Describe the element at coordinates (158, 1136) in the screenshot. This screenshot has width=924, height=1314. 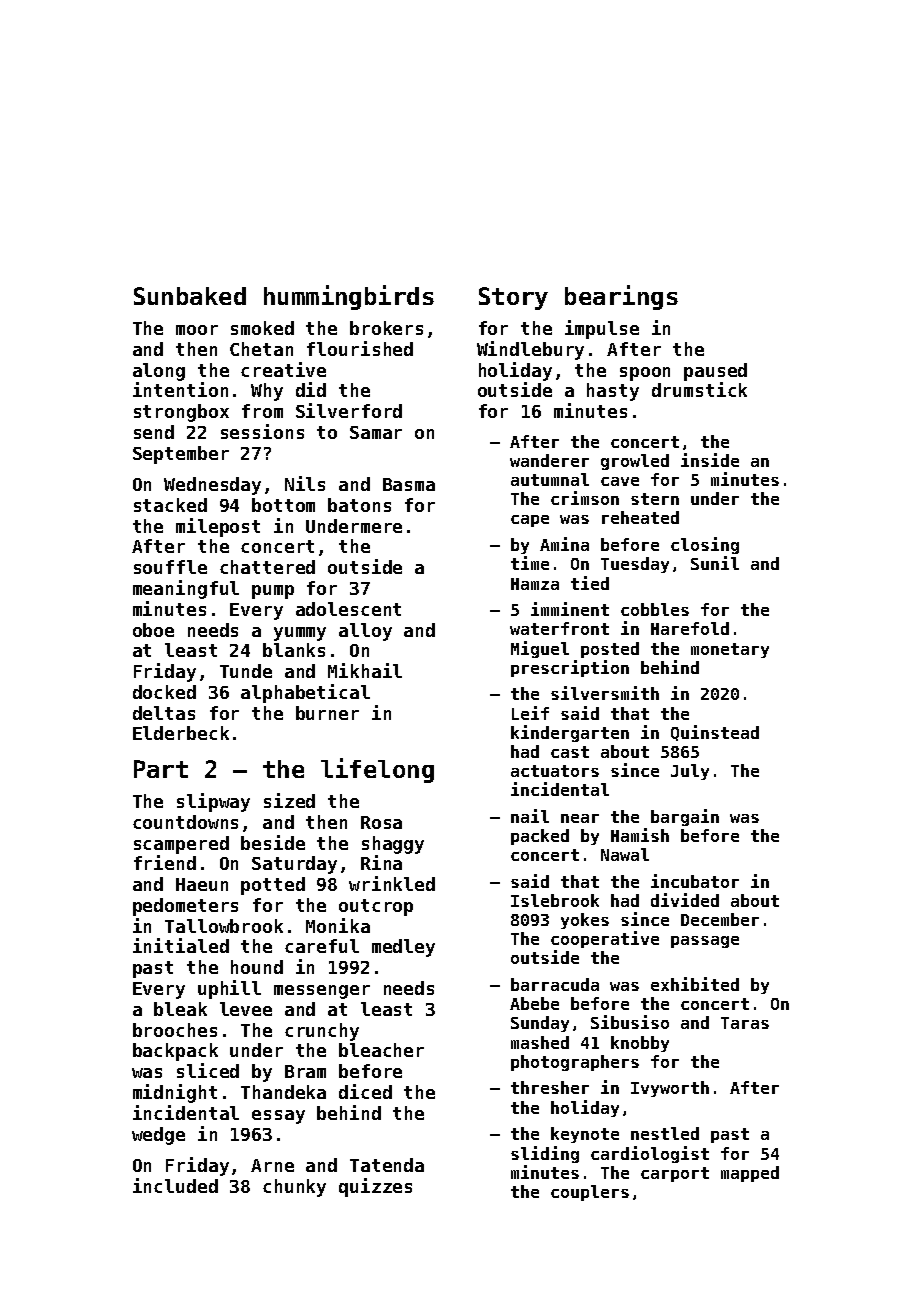
I see `wedge` at that location.
